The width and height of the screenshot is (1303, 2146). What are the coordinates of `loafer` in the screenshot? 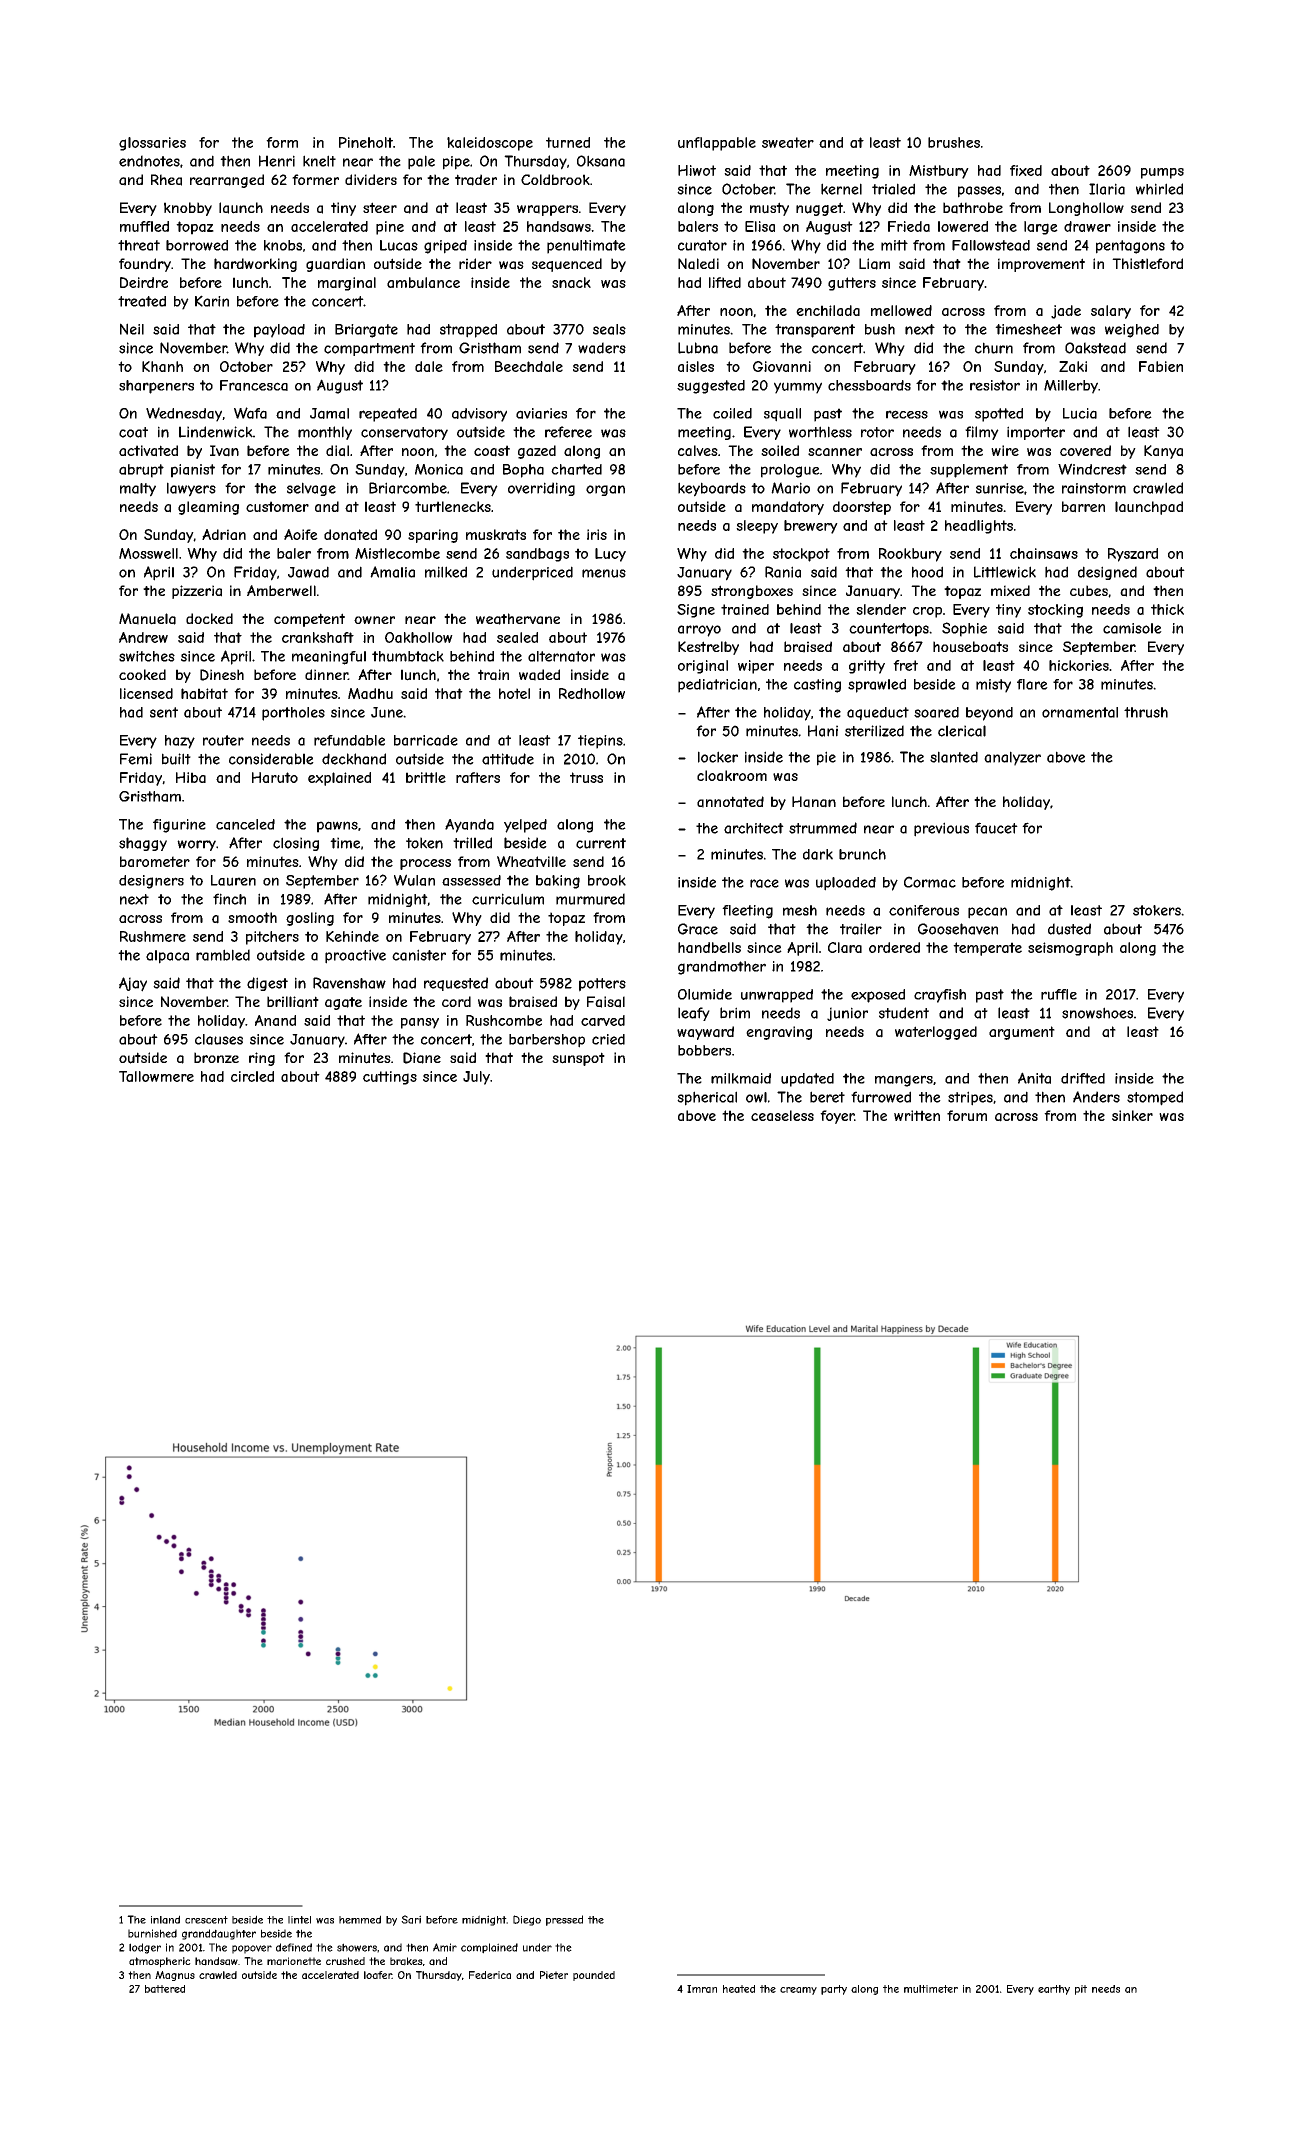 It's located at (378, 1975).
